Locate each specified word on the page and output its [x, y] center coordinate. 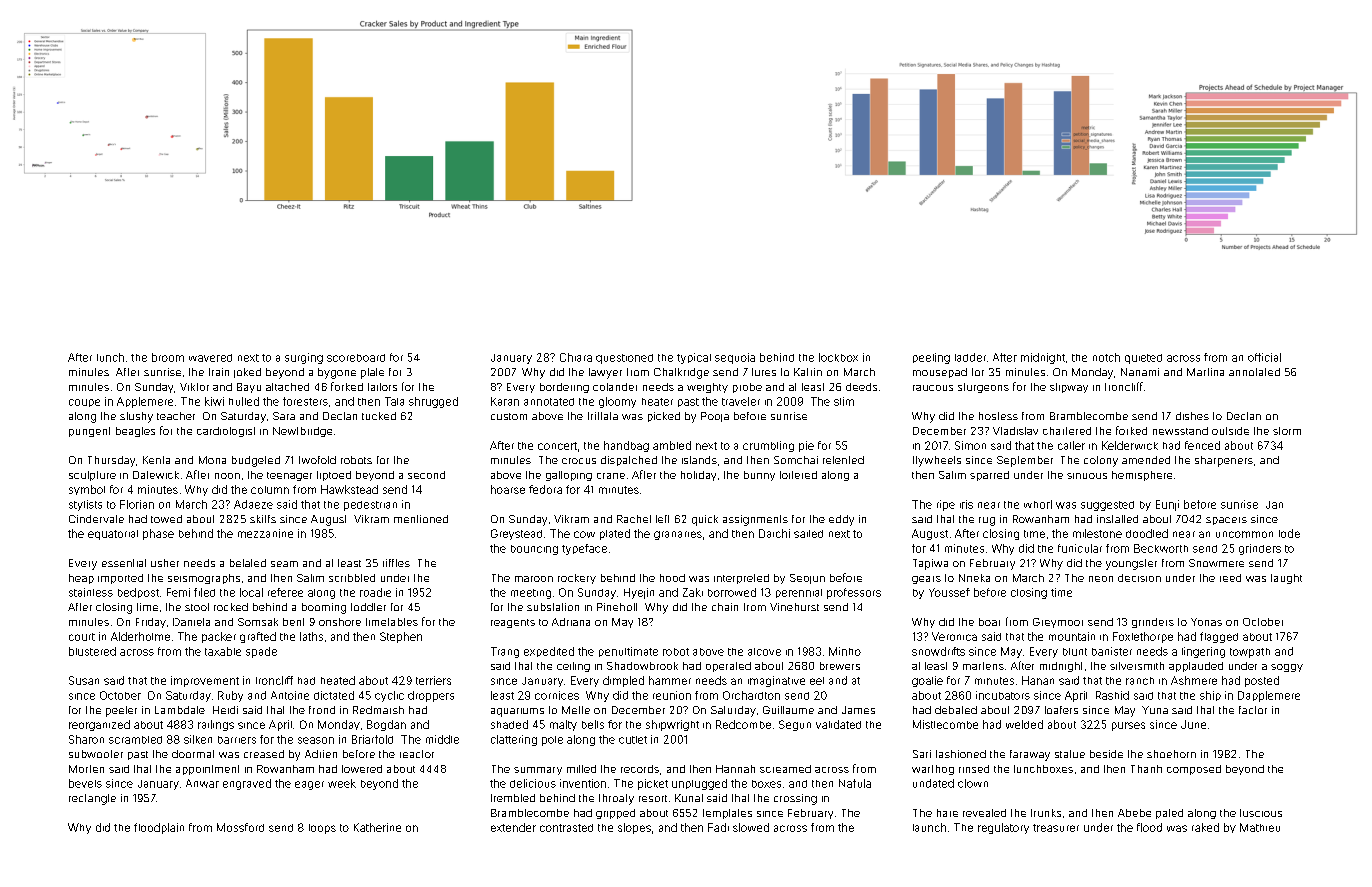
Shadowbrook [642, 666]
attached [287, 387]
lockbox [838, 357]
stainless [91, 592]
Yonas [1206, 622]
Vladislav [1015, 431]
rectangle [92, 799]
